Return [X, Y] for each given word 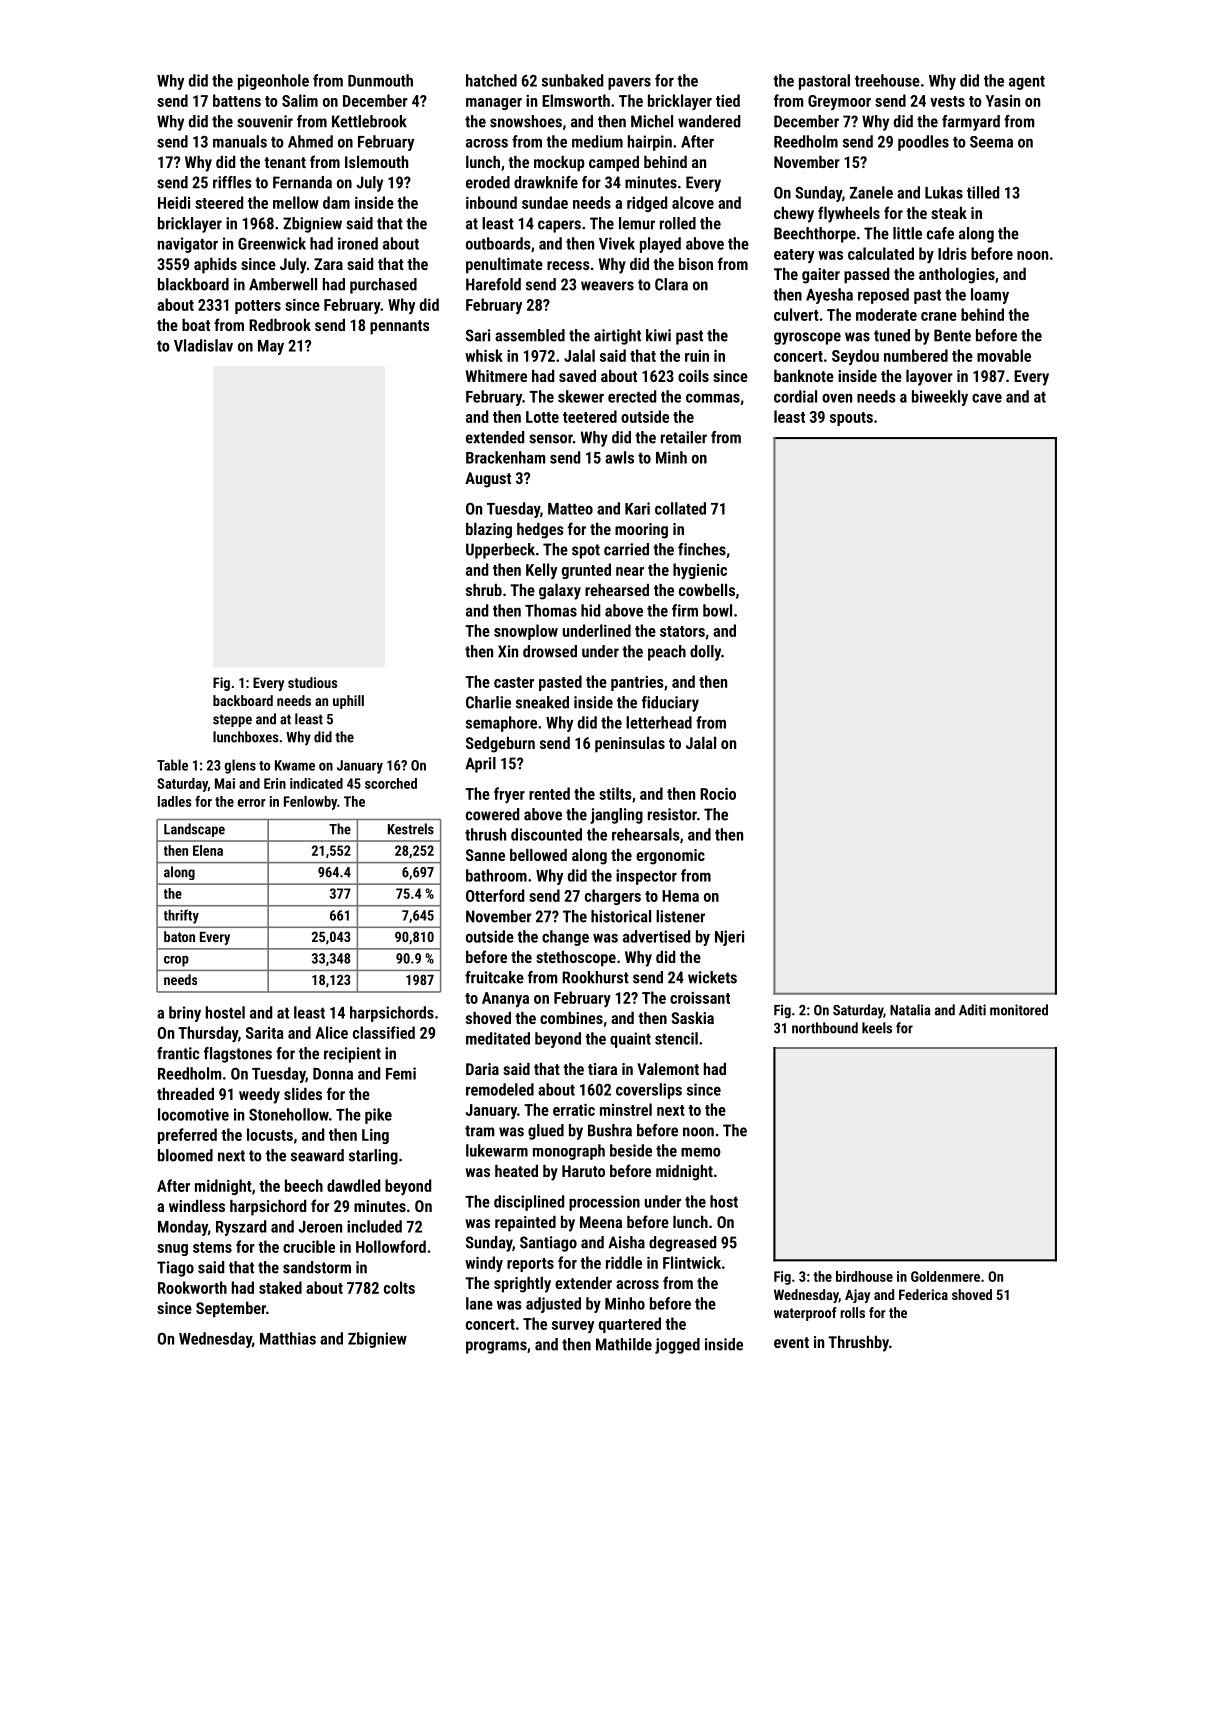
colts [399, 1287]
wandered [709, 121]
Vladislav [203, 345]
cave [987, 398]
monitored [1019, 1010]
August [488, 480]
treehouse [887, 80]
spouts [851, 419]
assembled [530, 335]
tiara [602, 1069]
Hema [680, 896]
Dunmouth [380, 80]
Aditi [972, 1010]
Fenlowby [310, 803]
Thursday [208, 1034]
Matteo [570, 509]
